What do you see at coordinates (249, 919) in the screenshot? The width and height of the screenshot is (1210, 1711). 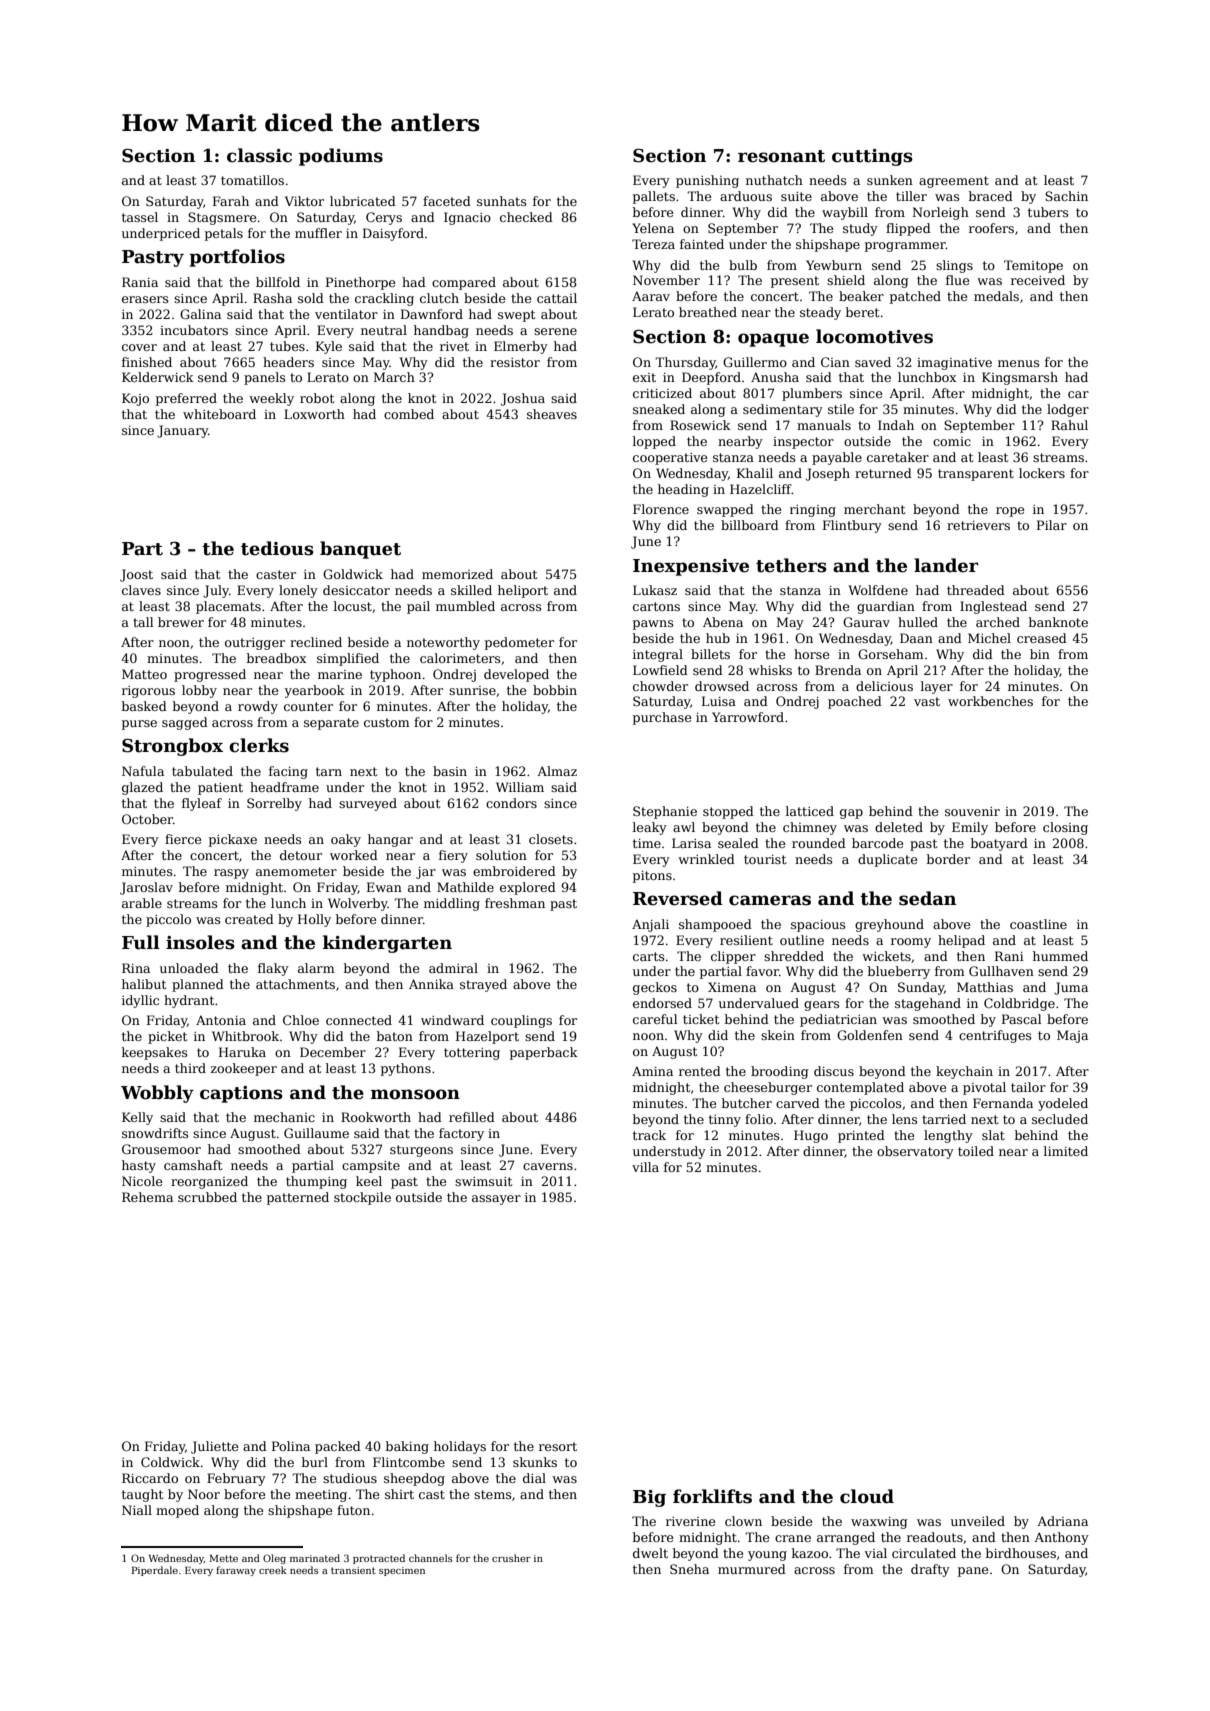 I see `created` at bounding box center [249, 919].
